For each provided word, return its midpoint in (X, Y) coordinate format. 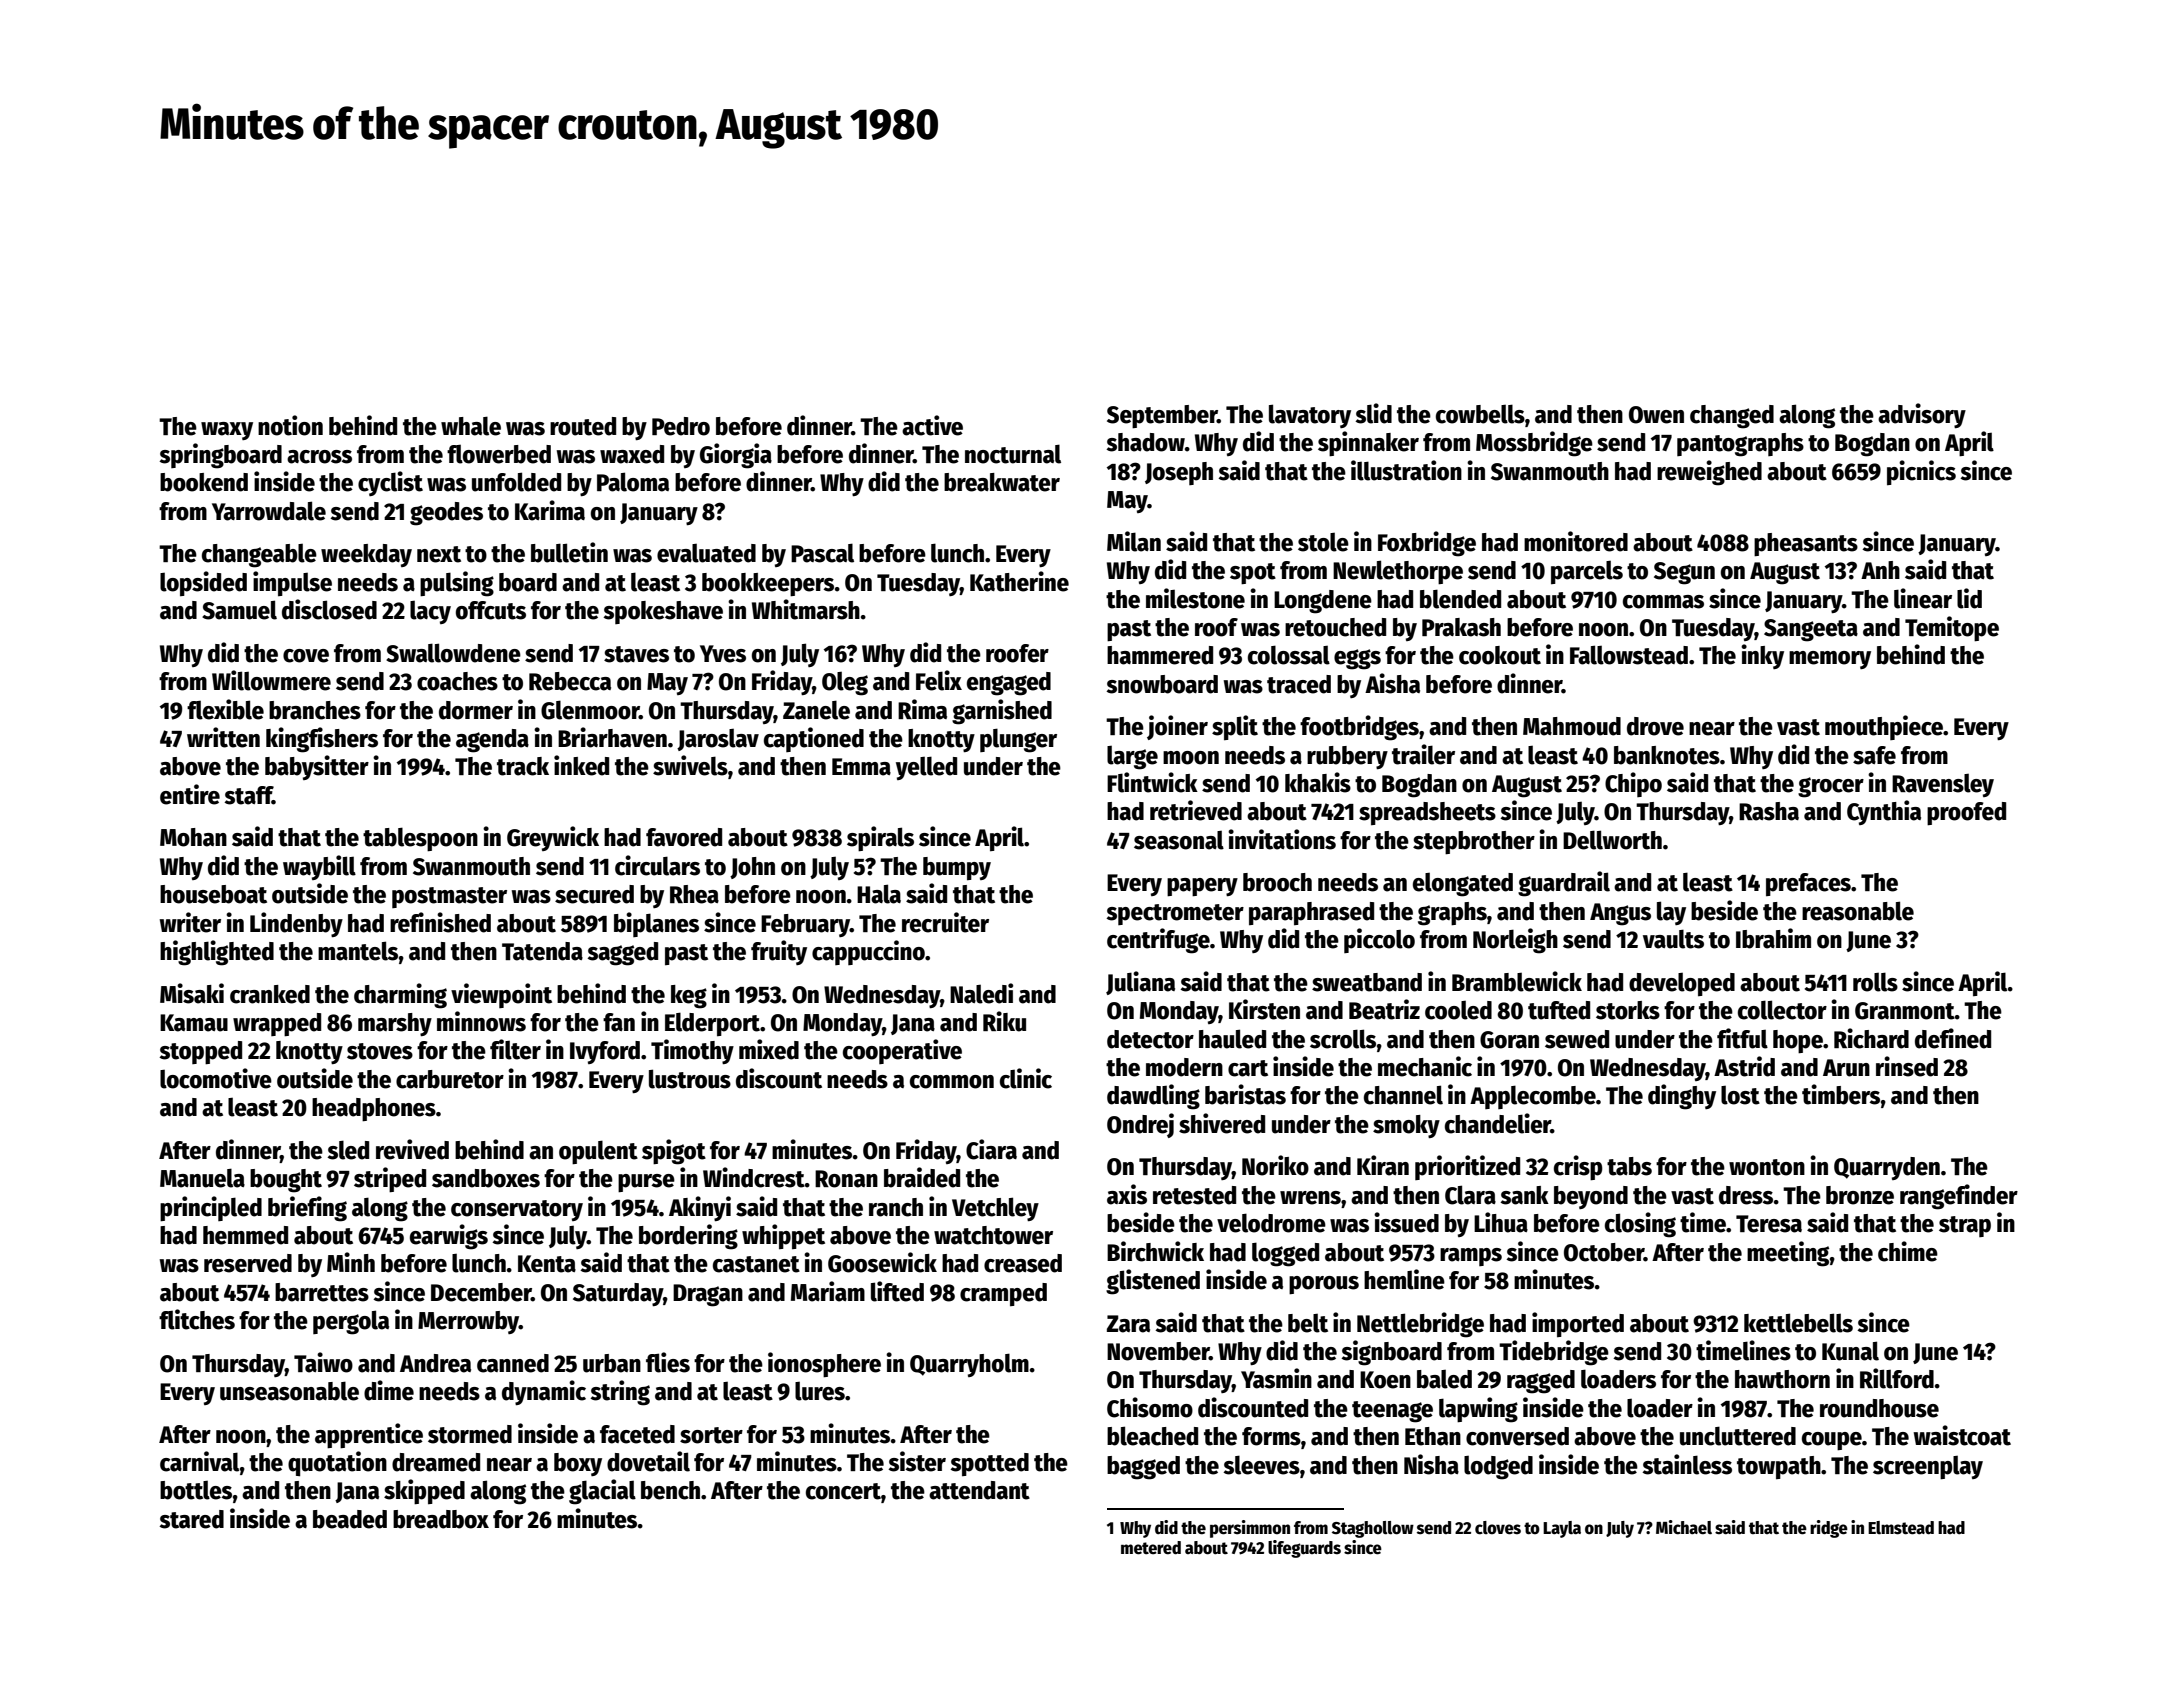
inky (1762, 656)
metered (1151, 1548)
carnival (200, 1461)
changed (1732, 417)
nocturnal (1013, 454)
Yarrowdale (269, 511)
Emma (861, 767)
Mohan (193, 837)
